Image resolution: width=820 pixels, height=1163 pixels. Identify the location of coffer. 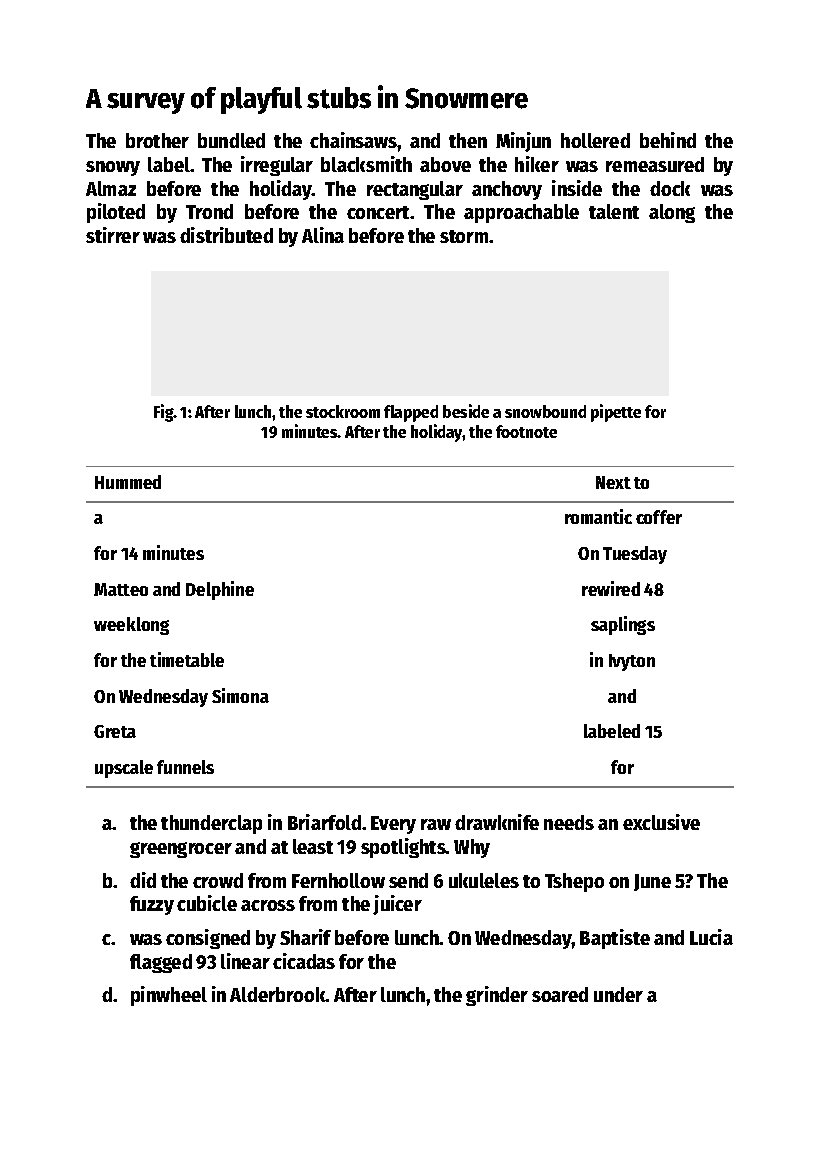
(659, 517).
